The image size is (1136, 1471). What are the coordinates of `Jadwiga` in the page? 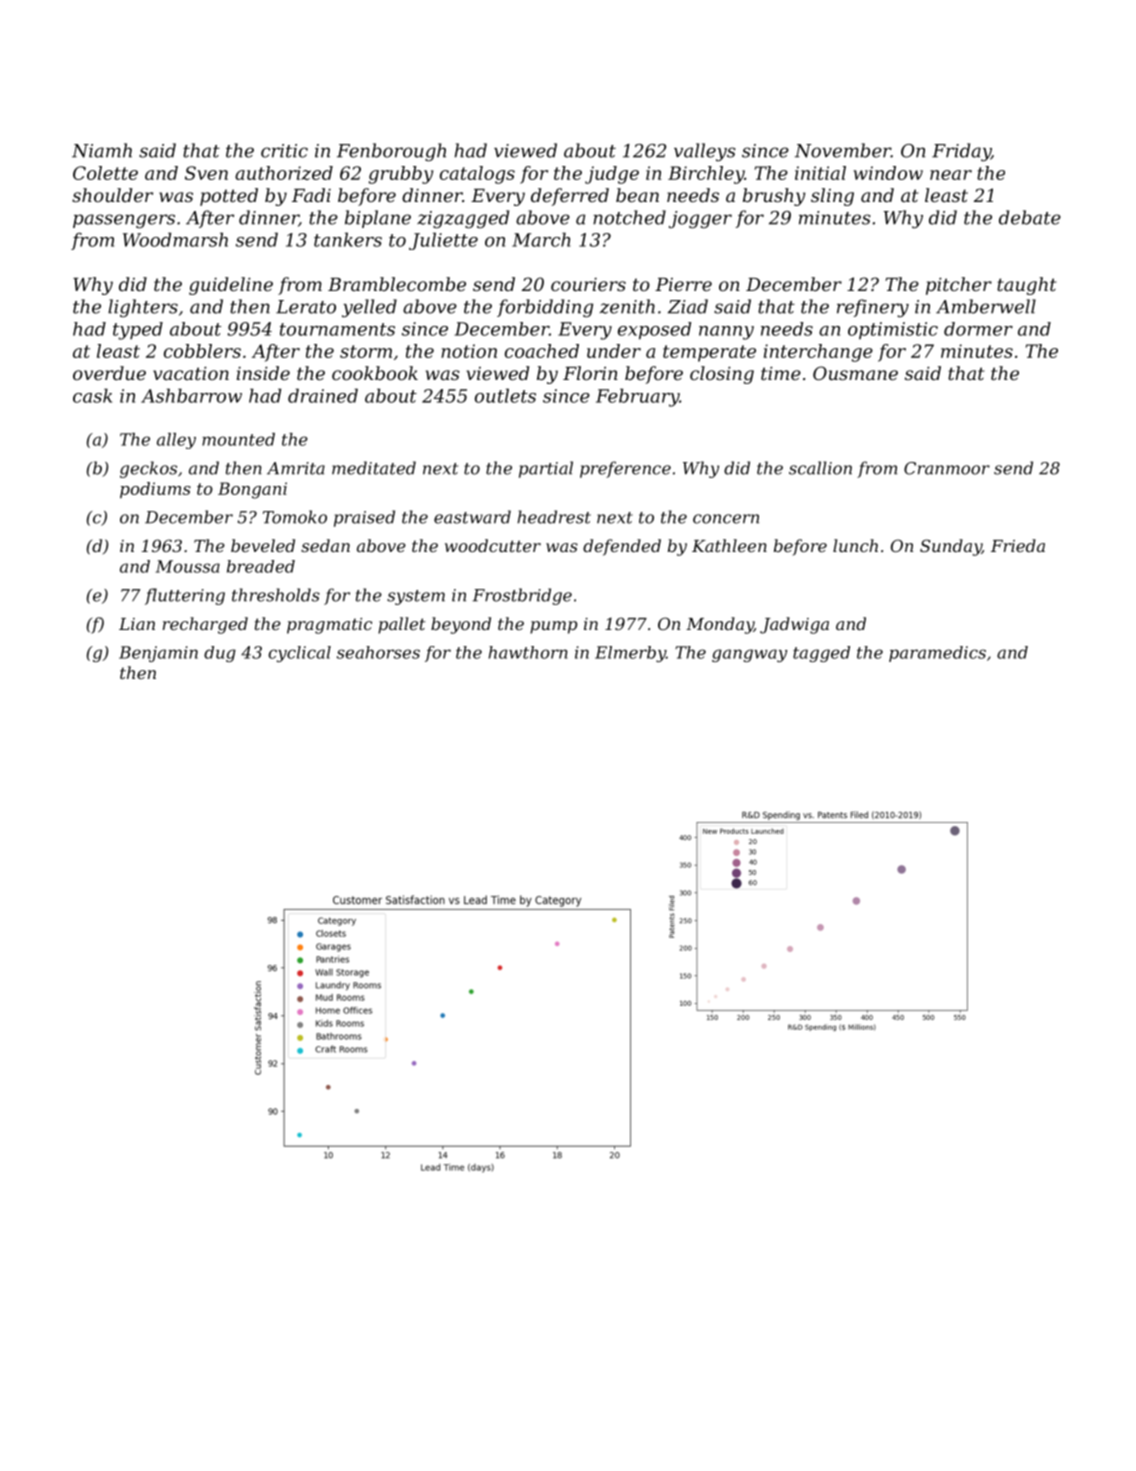 It's located at (794, 625).
